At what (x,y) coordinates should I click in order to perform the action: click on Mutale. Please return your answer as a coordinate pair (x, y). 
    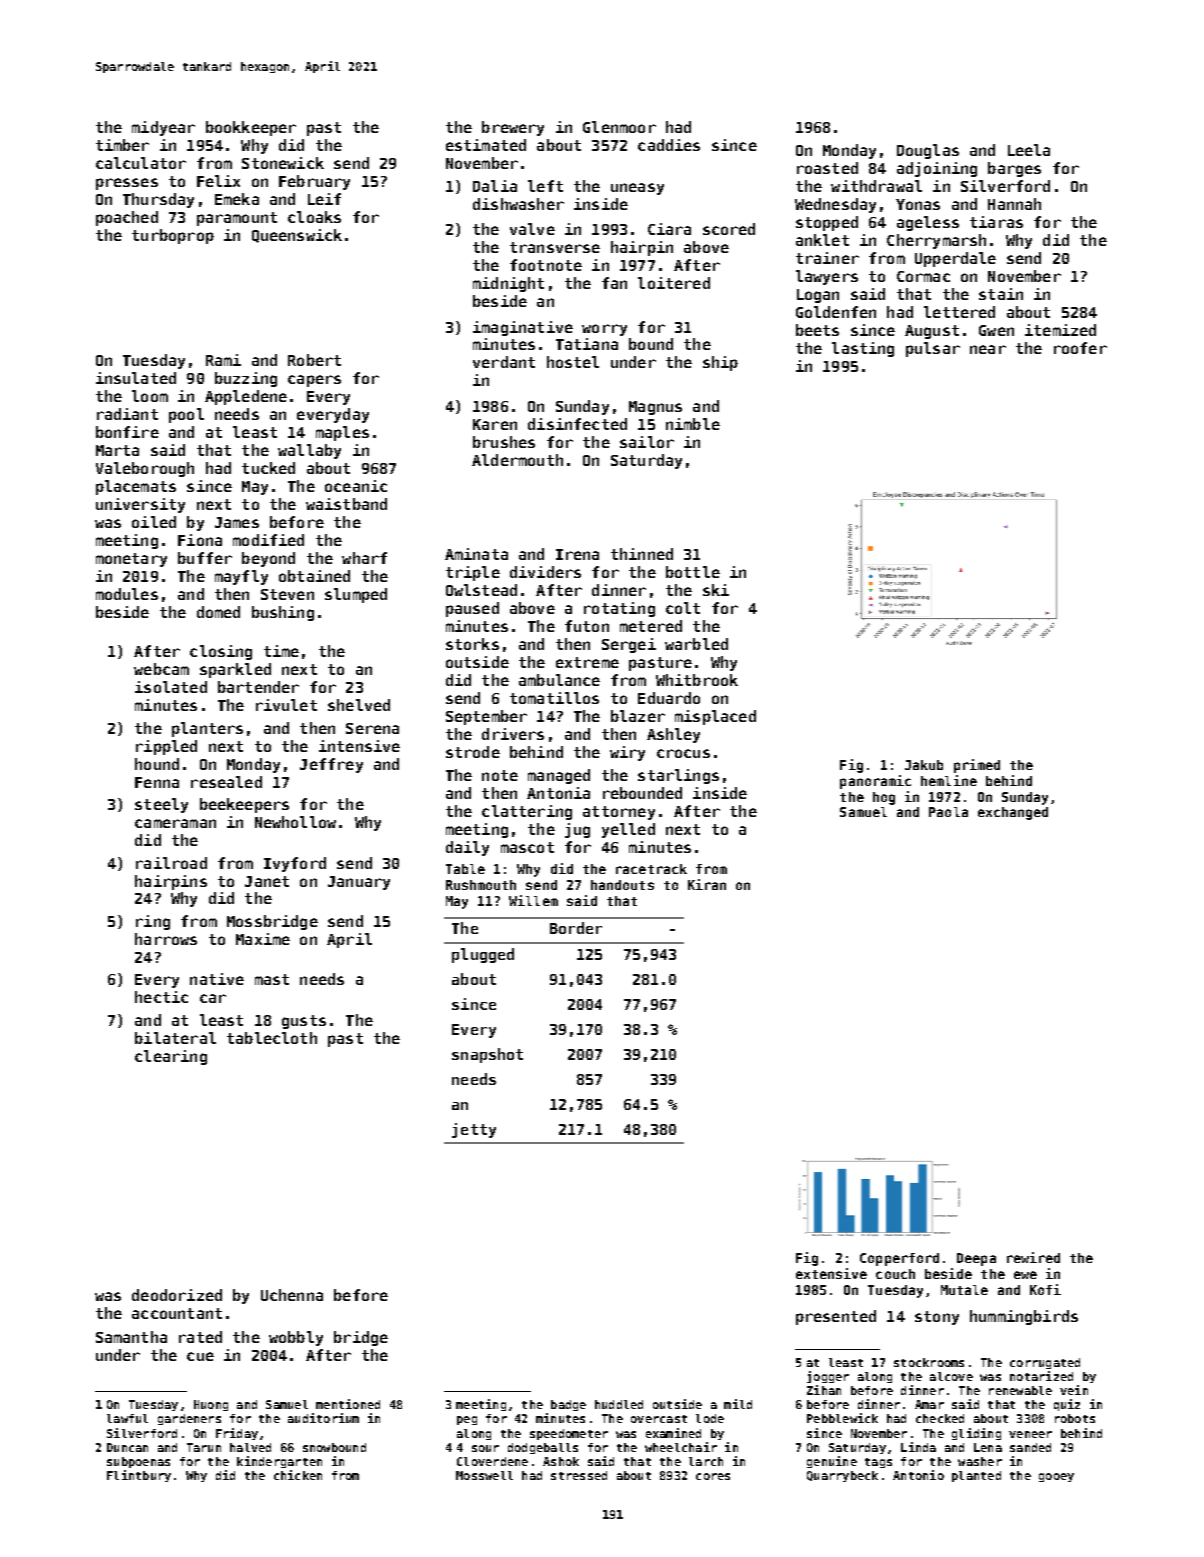
    Looking at the image, I should click on (964, 1290).
